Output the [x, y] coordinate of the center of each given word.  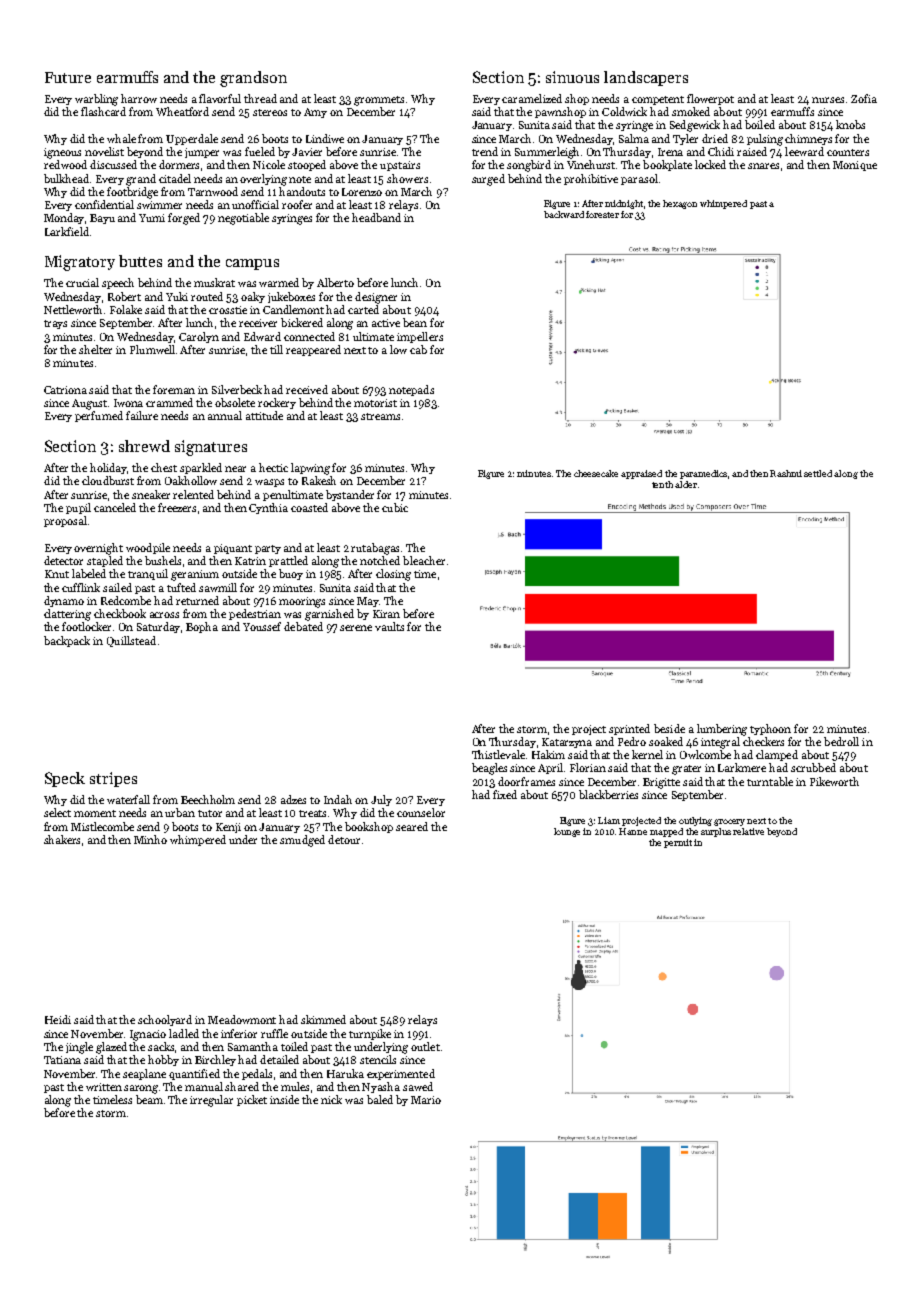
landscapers [646, 78]
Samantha [253, 1046]
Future [68, 77]
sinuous [572, 77]
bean [415, 322]
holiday [109, 468]
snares [763, 166]
